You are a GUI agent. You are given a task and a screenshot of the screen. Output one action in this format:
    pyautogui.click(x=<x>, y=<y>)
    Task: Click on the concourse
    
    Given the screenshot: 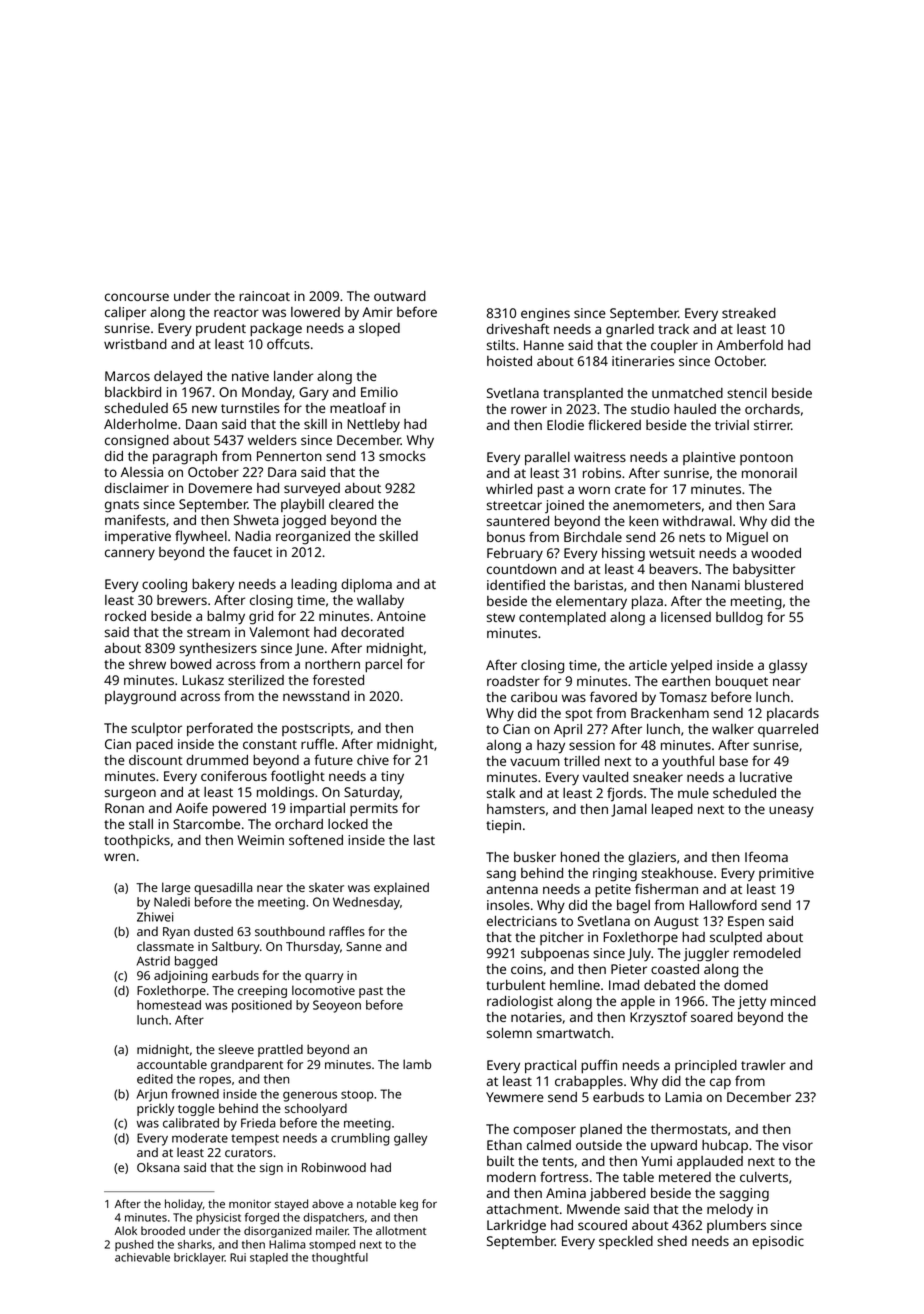 What is the action you would take?
    pyautogui.click(x=137, y=297)
